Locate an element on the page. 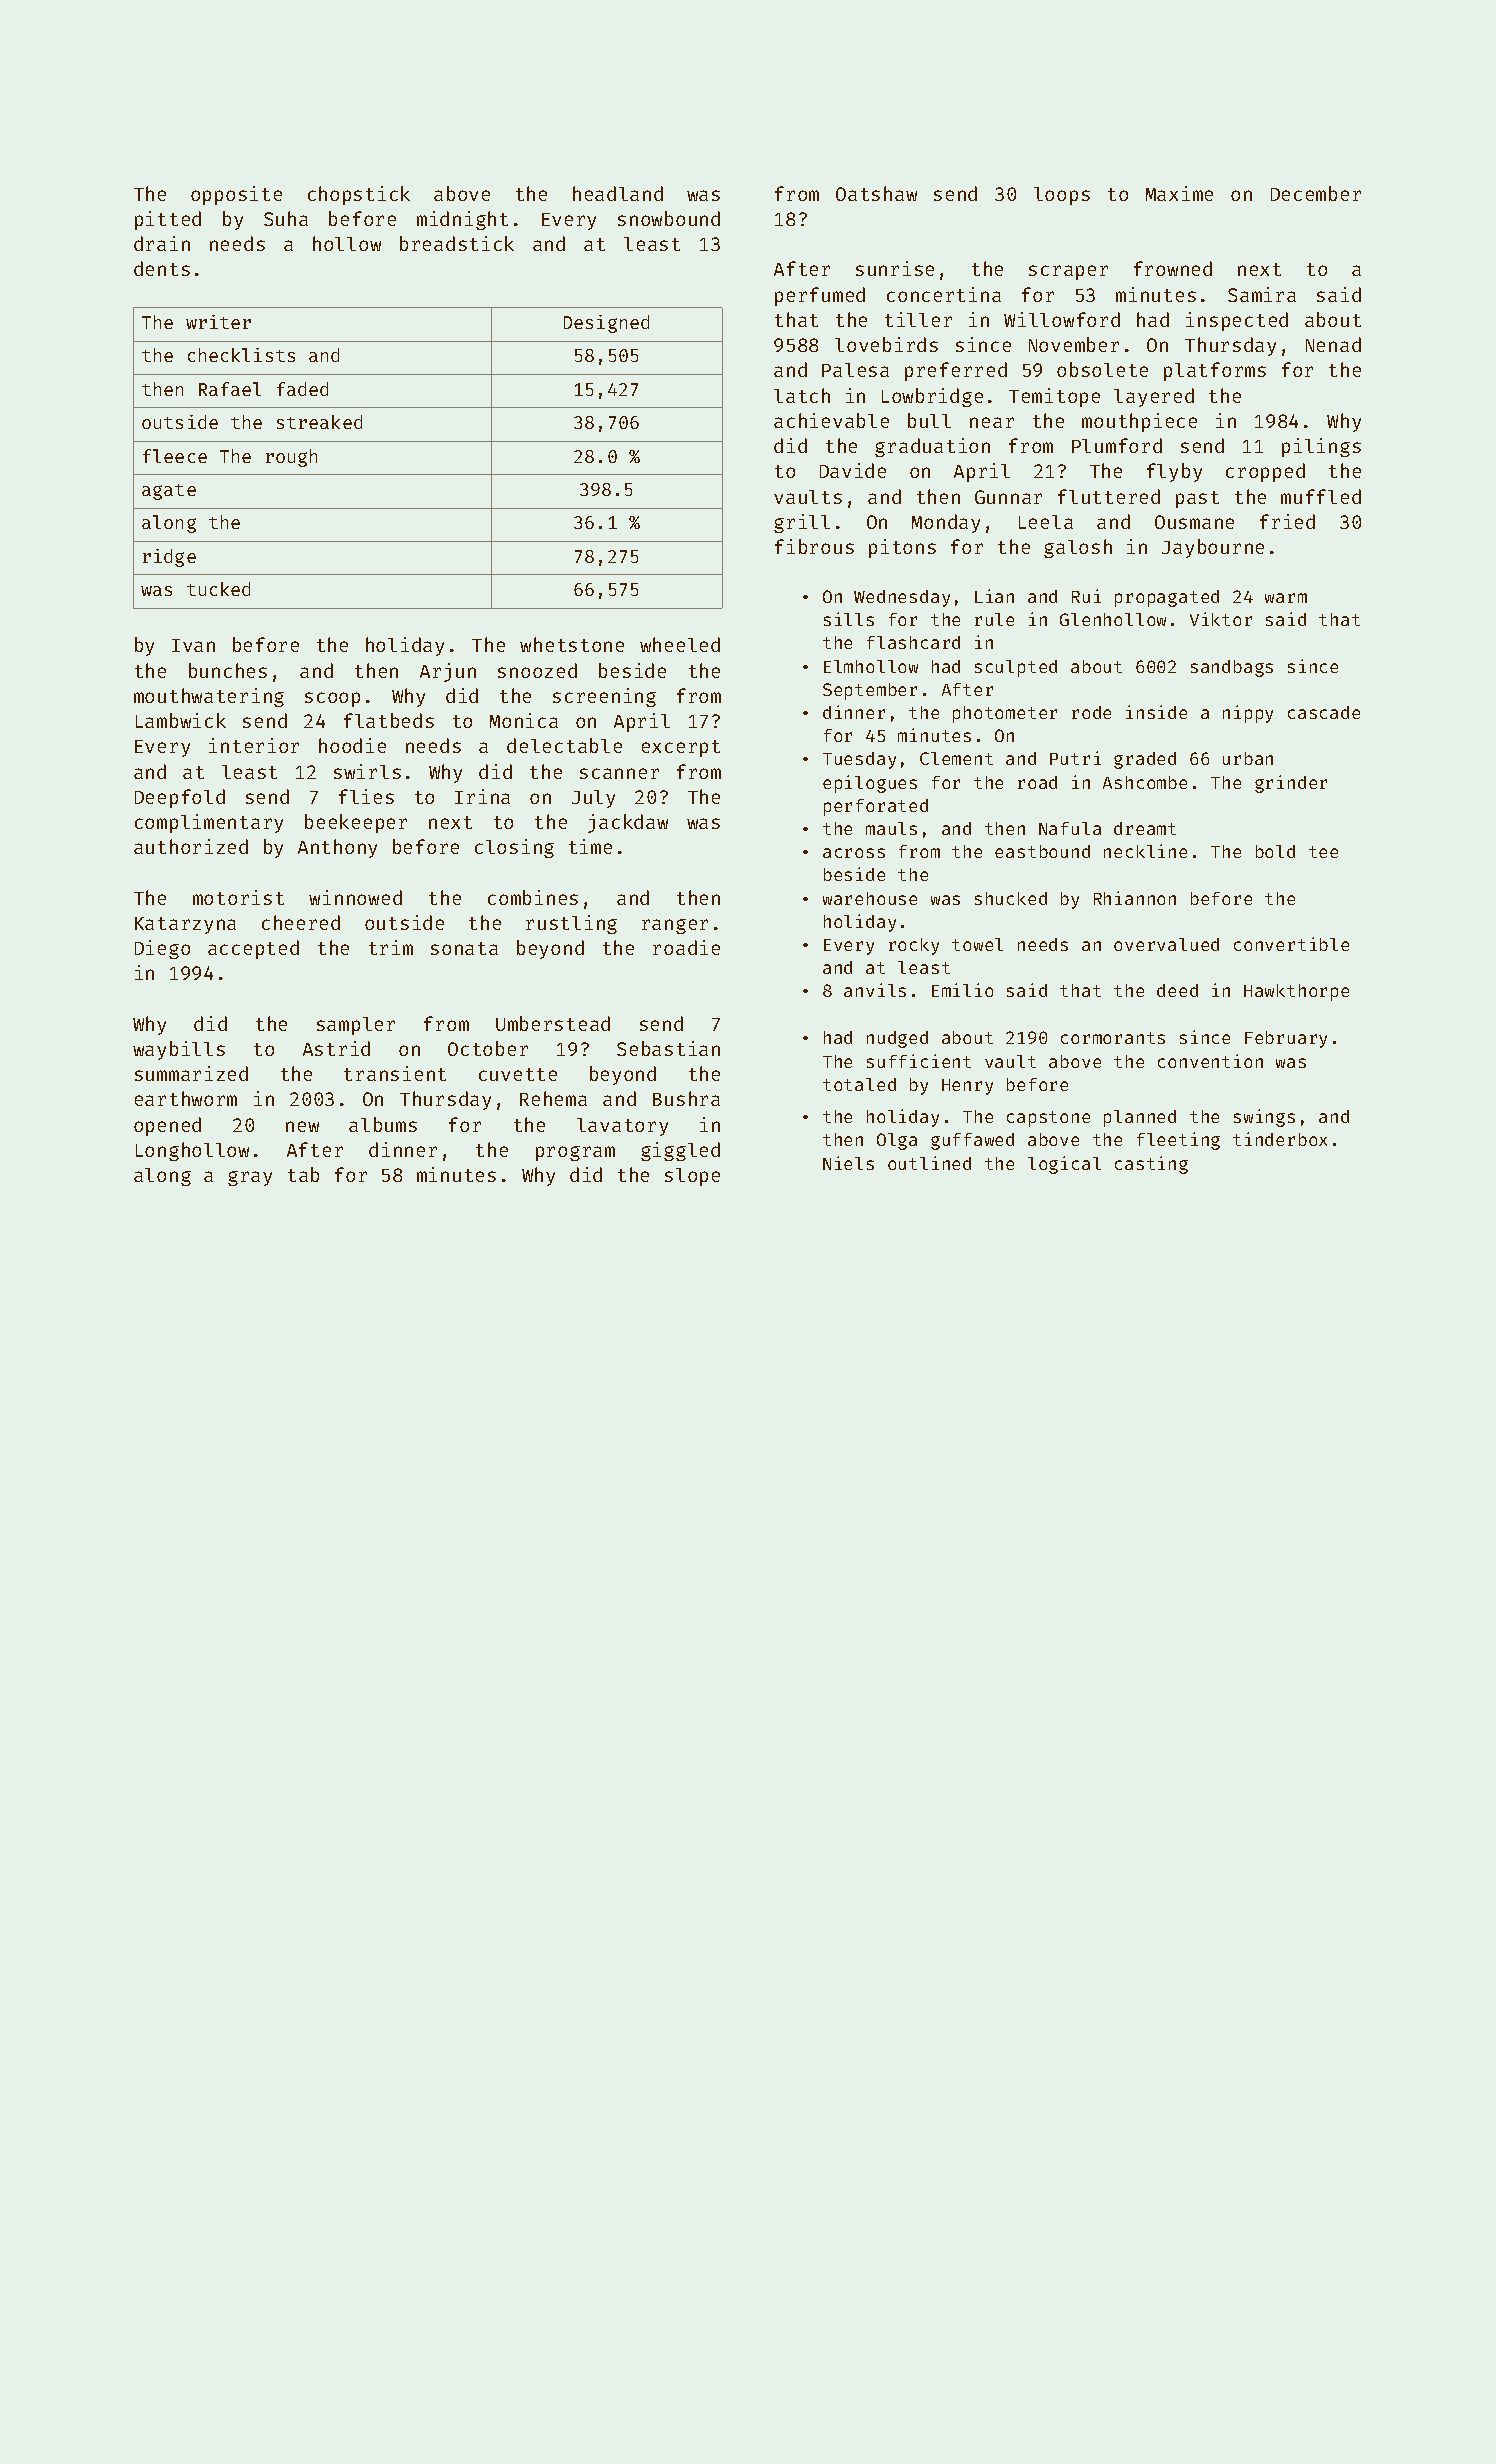 Image resolution: width=1496 pixels, height=2464 pixels. galosh is located at coordinates (1078, 548).
